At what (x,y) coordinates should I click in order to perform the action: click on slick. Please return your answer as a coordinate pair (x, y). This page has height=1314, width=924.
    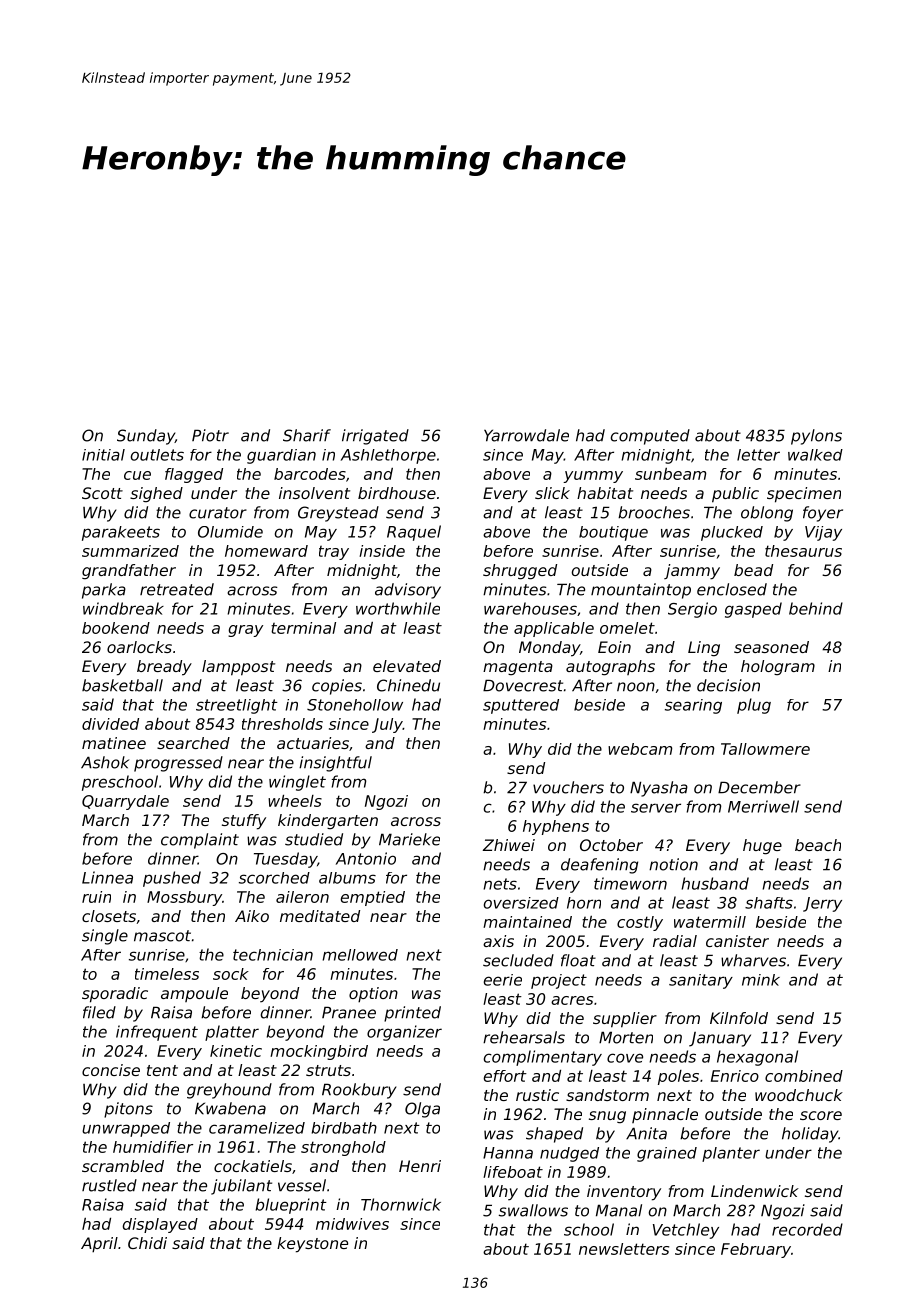
    Looking at the image, I should click on (552, 493).
